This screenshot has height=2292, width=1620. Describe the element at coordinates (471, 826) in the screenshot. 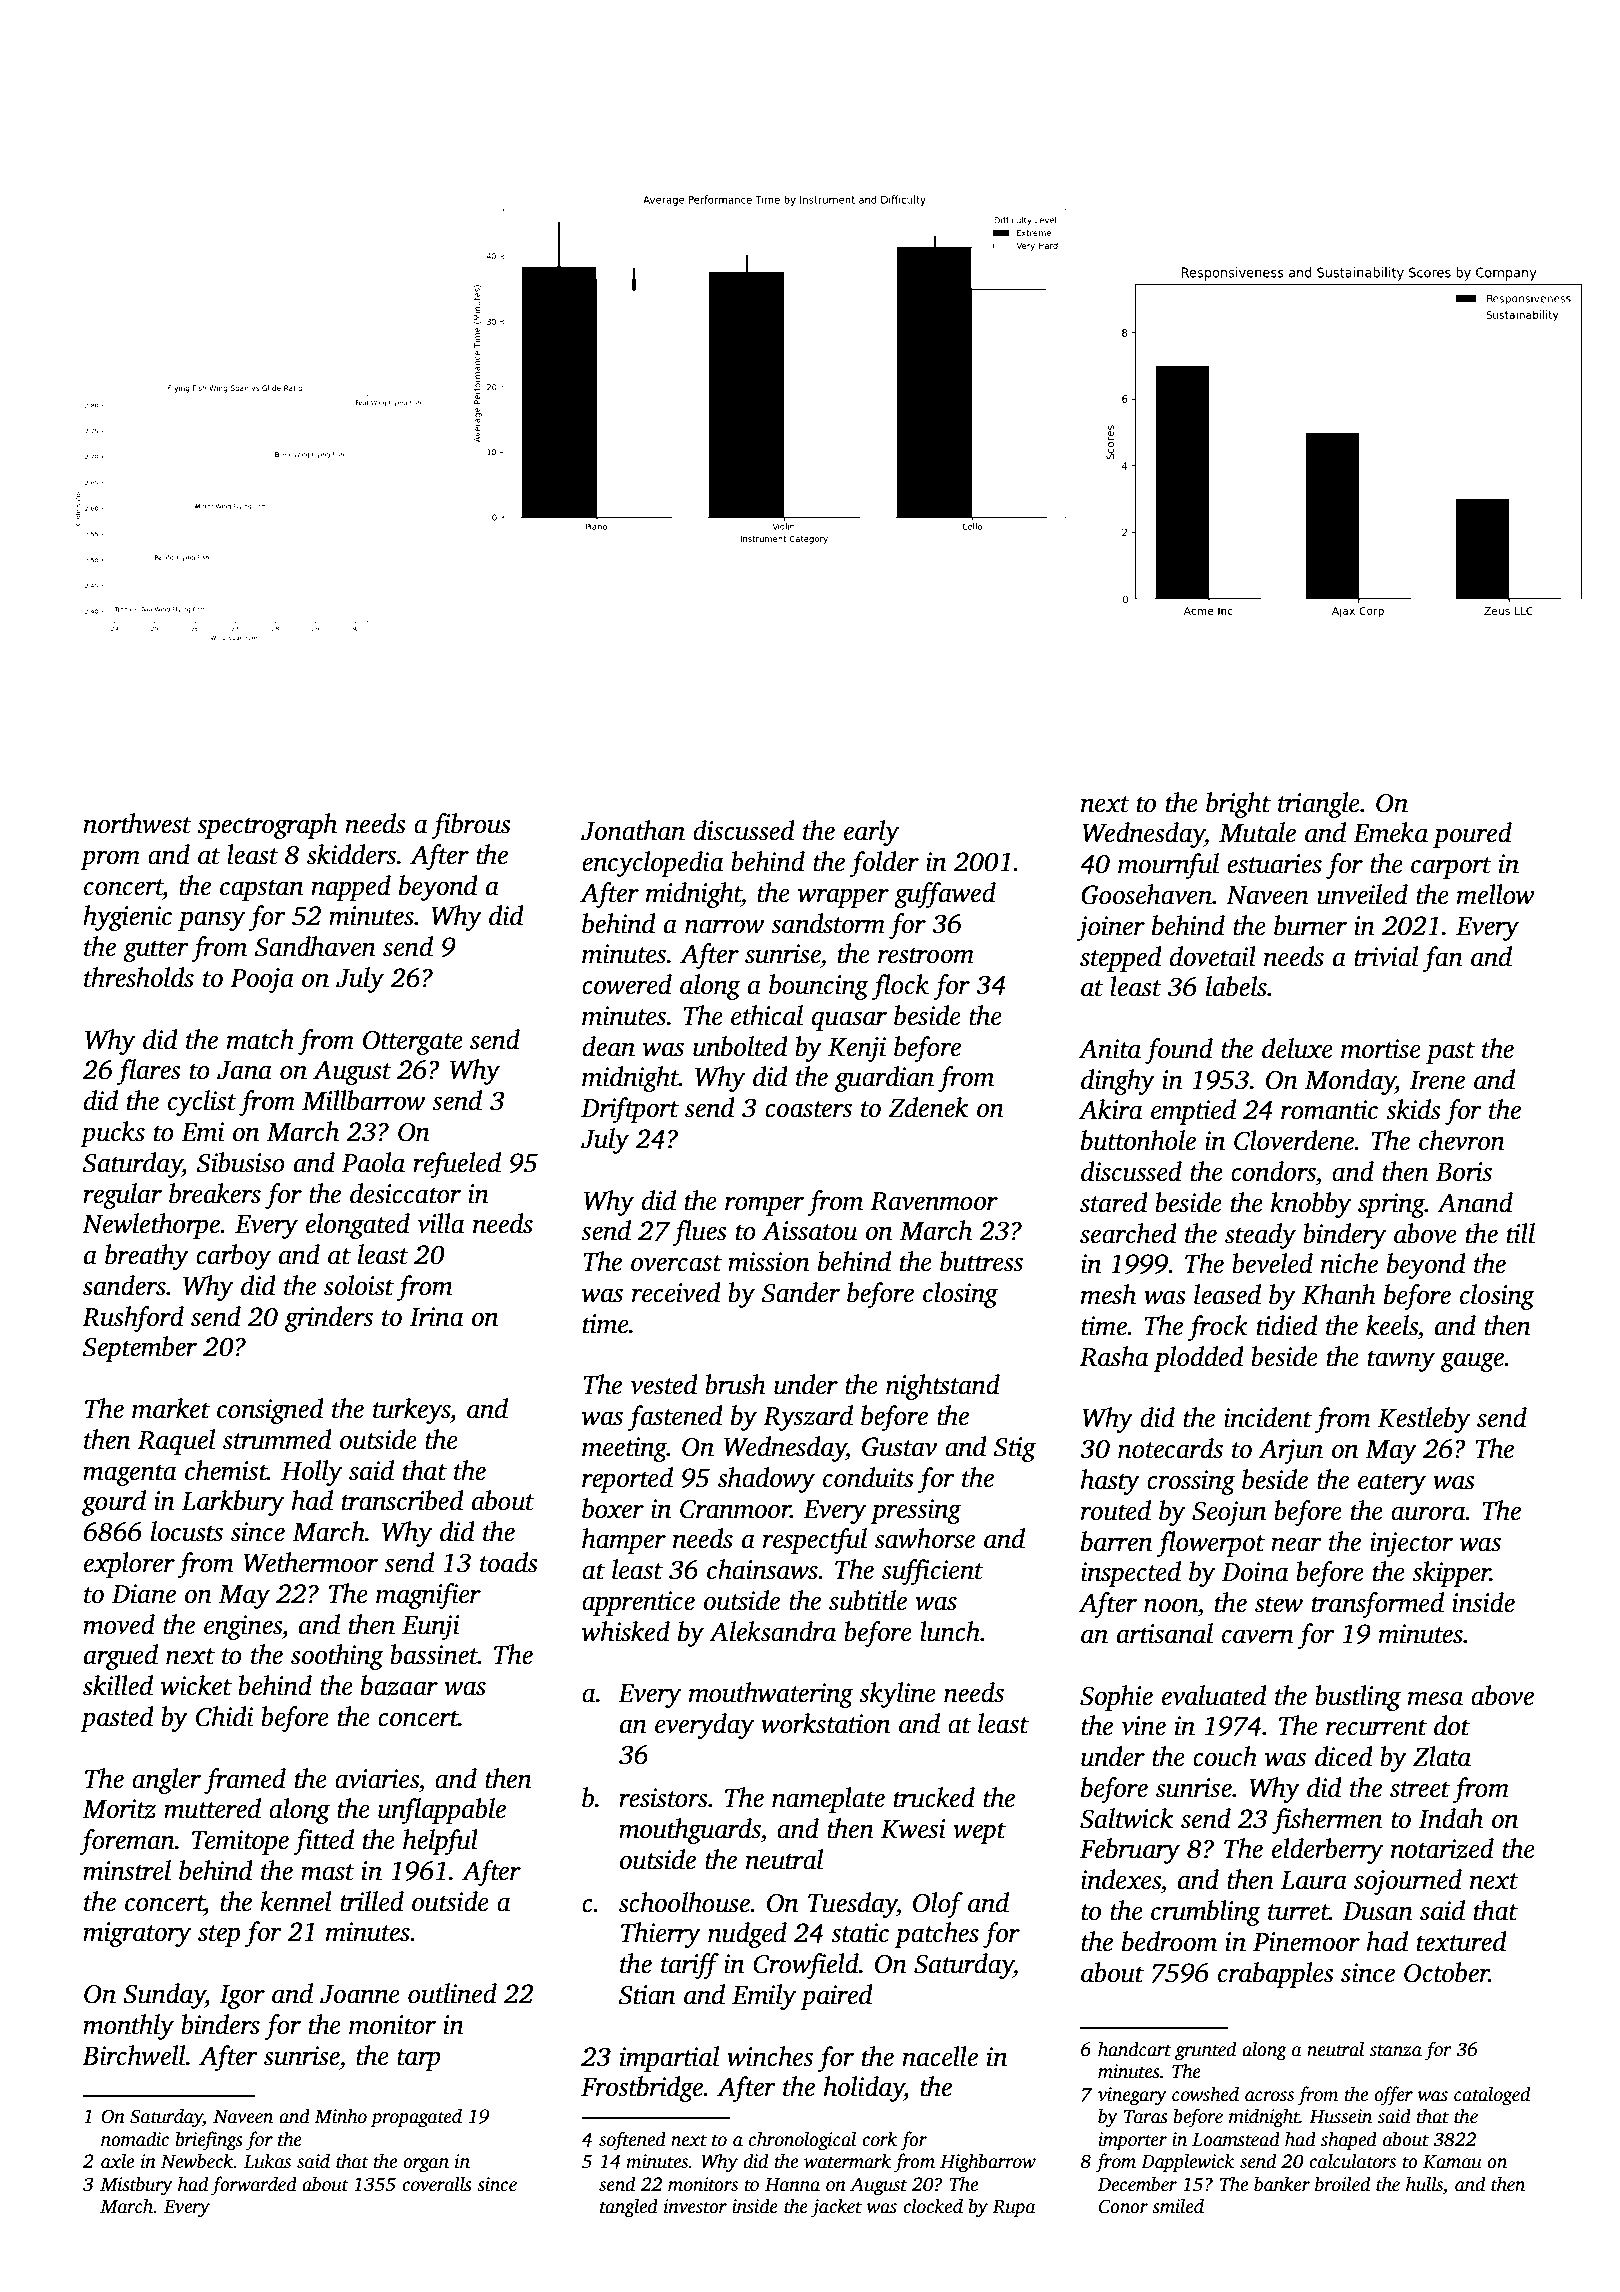

I see `fibrous` at that location.
